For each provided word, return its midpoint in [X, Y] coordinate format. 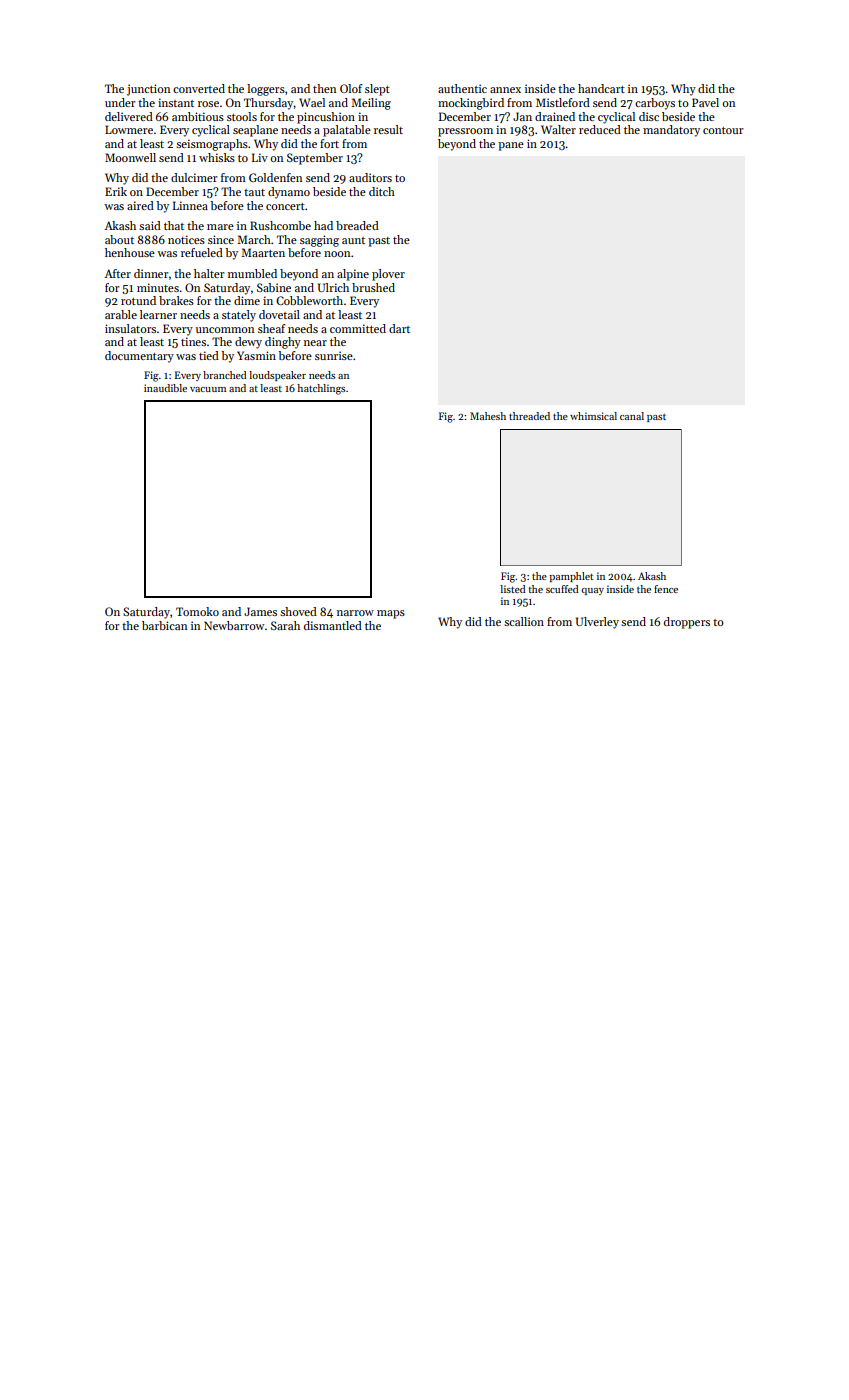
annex [505, 90]
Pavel [705, 102]
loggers [266, 90]
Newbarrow [234, 625]
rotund [138, 300]
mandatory [671, 131]
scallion [524, 621]
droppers [687, 623]
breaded [357, 225]
